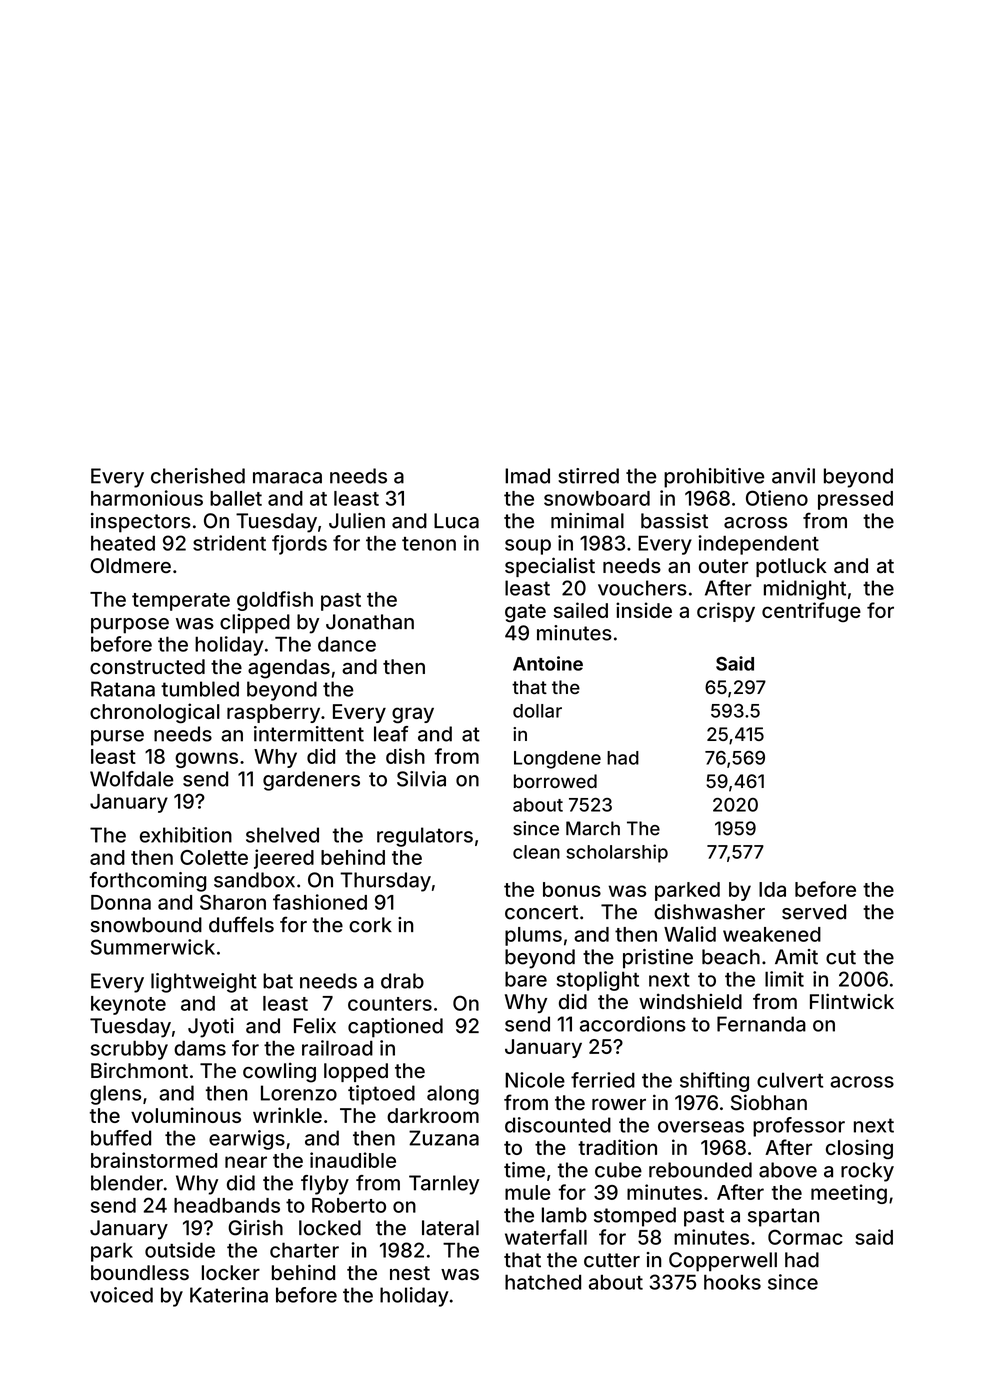  Describe the element at coordinates (791, 567) in the screenshot. I see `potluck` at that location.
